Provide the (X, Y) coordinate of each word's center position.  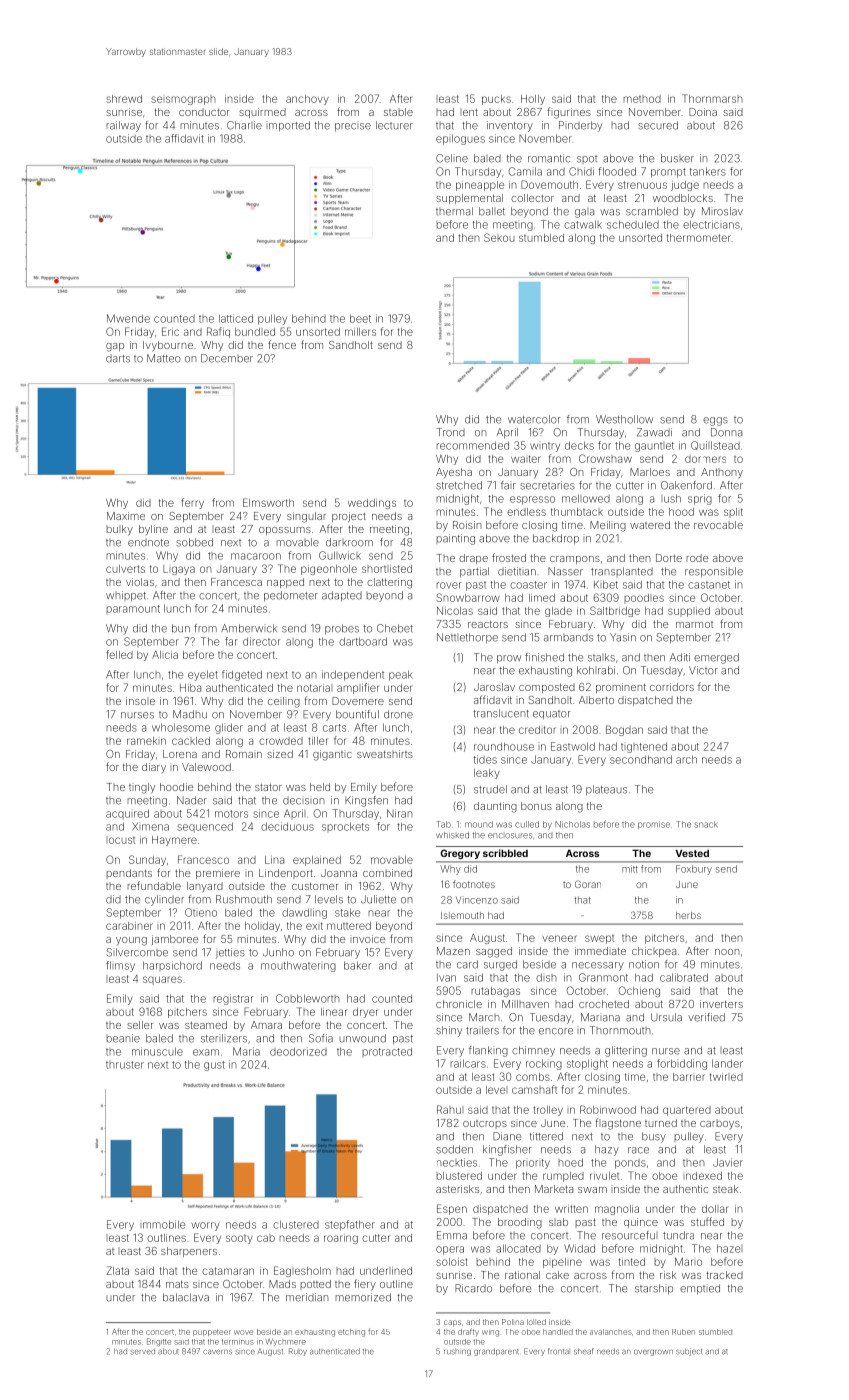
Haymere (174, 841)
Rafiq (218, 332)
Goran (588, 884)
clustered (296, 1224)
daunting (495, 807)
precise (353, 127)
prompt (668, 173)
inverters (721, 1004)
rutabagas (495, 992)
